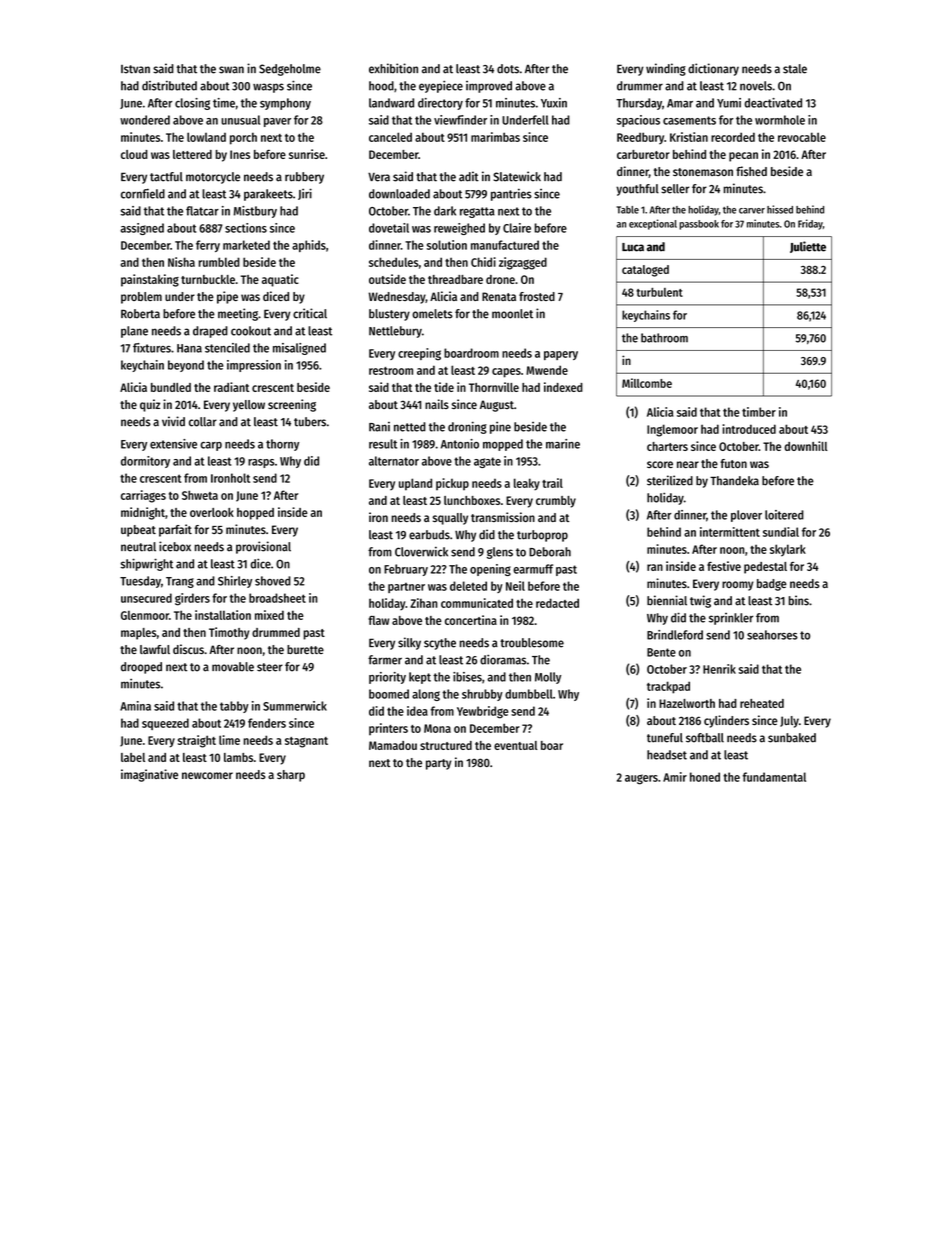 This image has height=1233, width=952. Describe the element at coordinates (557, 603) in the image. I see `redacted` at that location.
